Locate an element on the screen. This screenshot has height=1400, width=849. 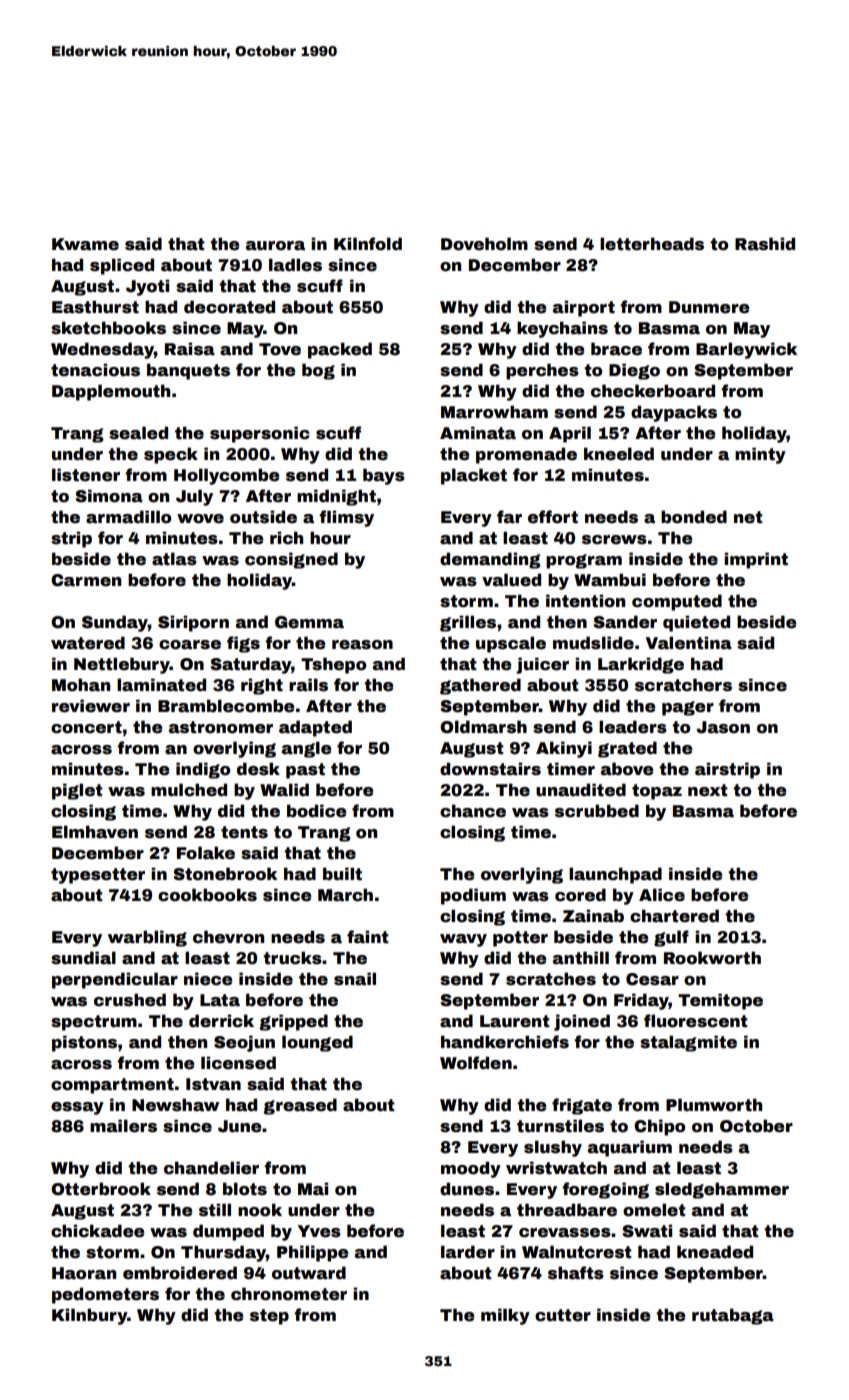
armadillo is located at coordinates (128, 517).
